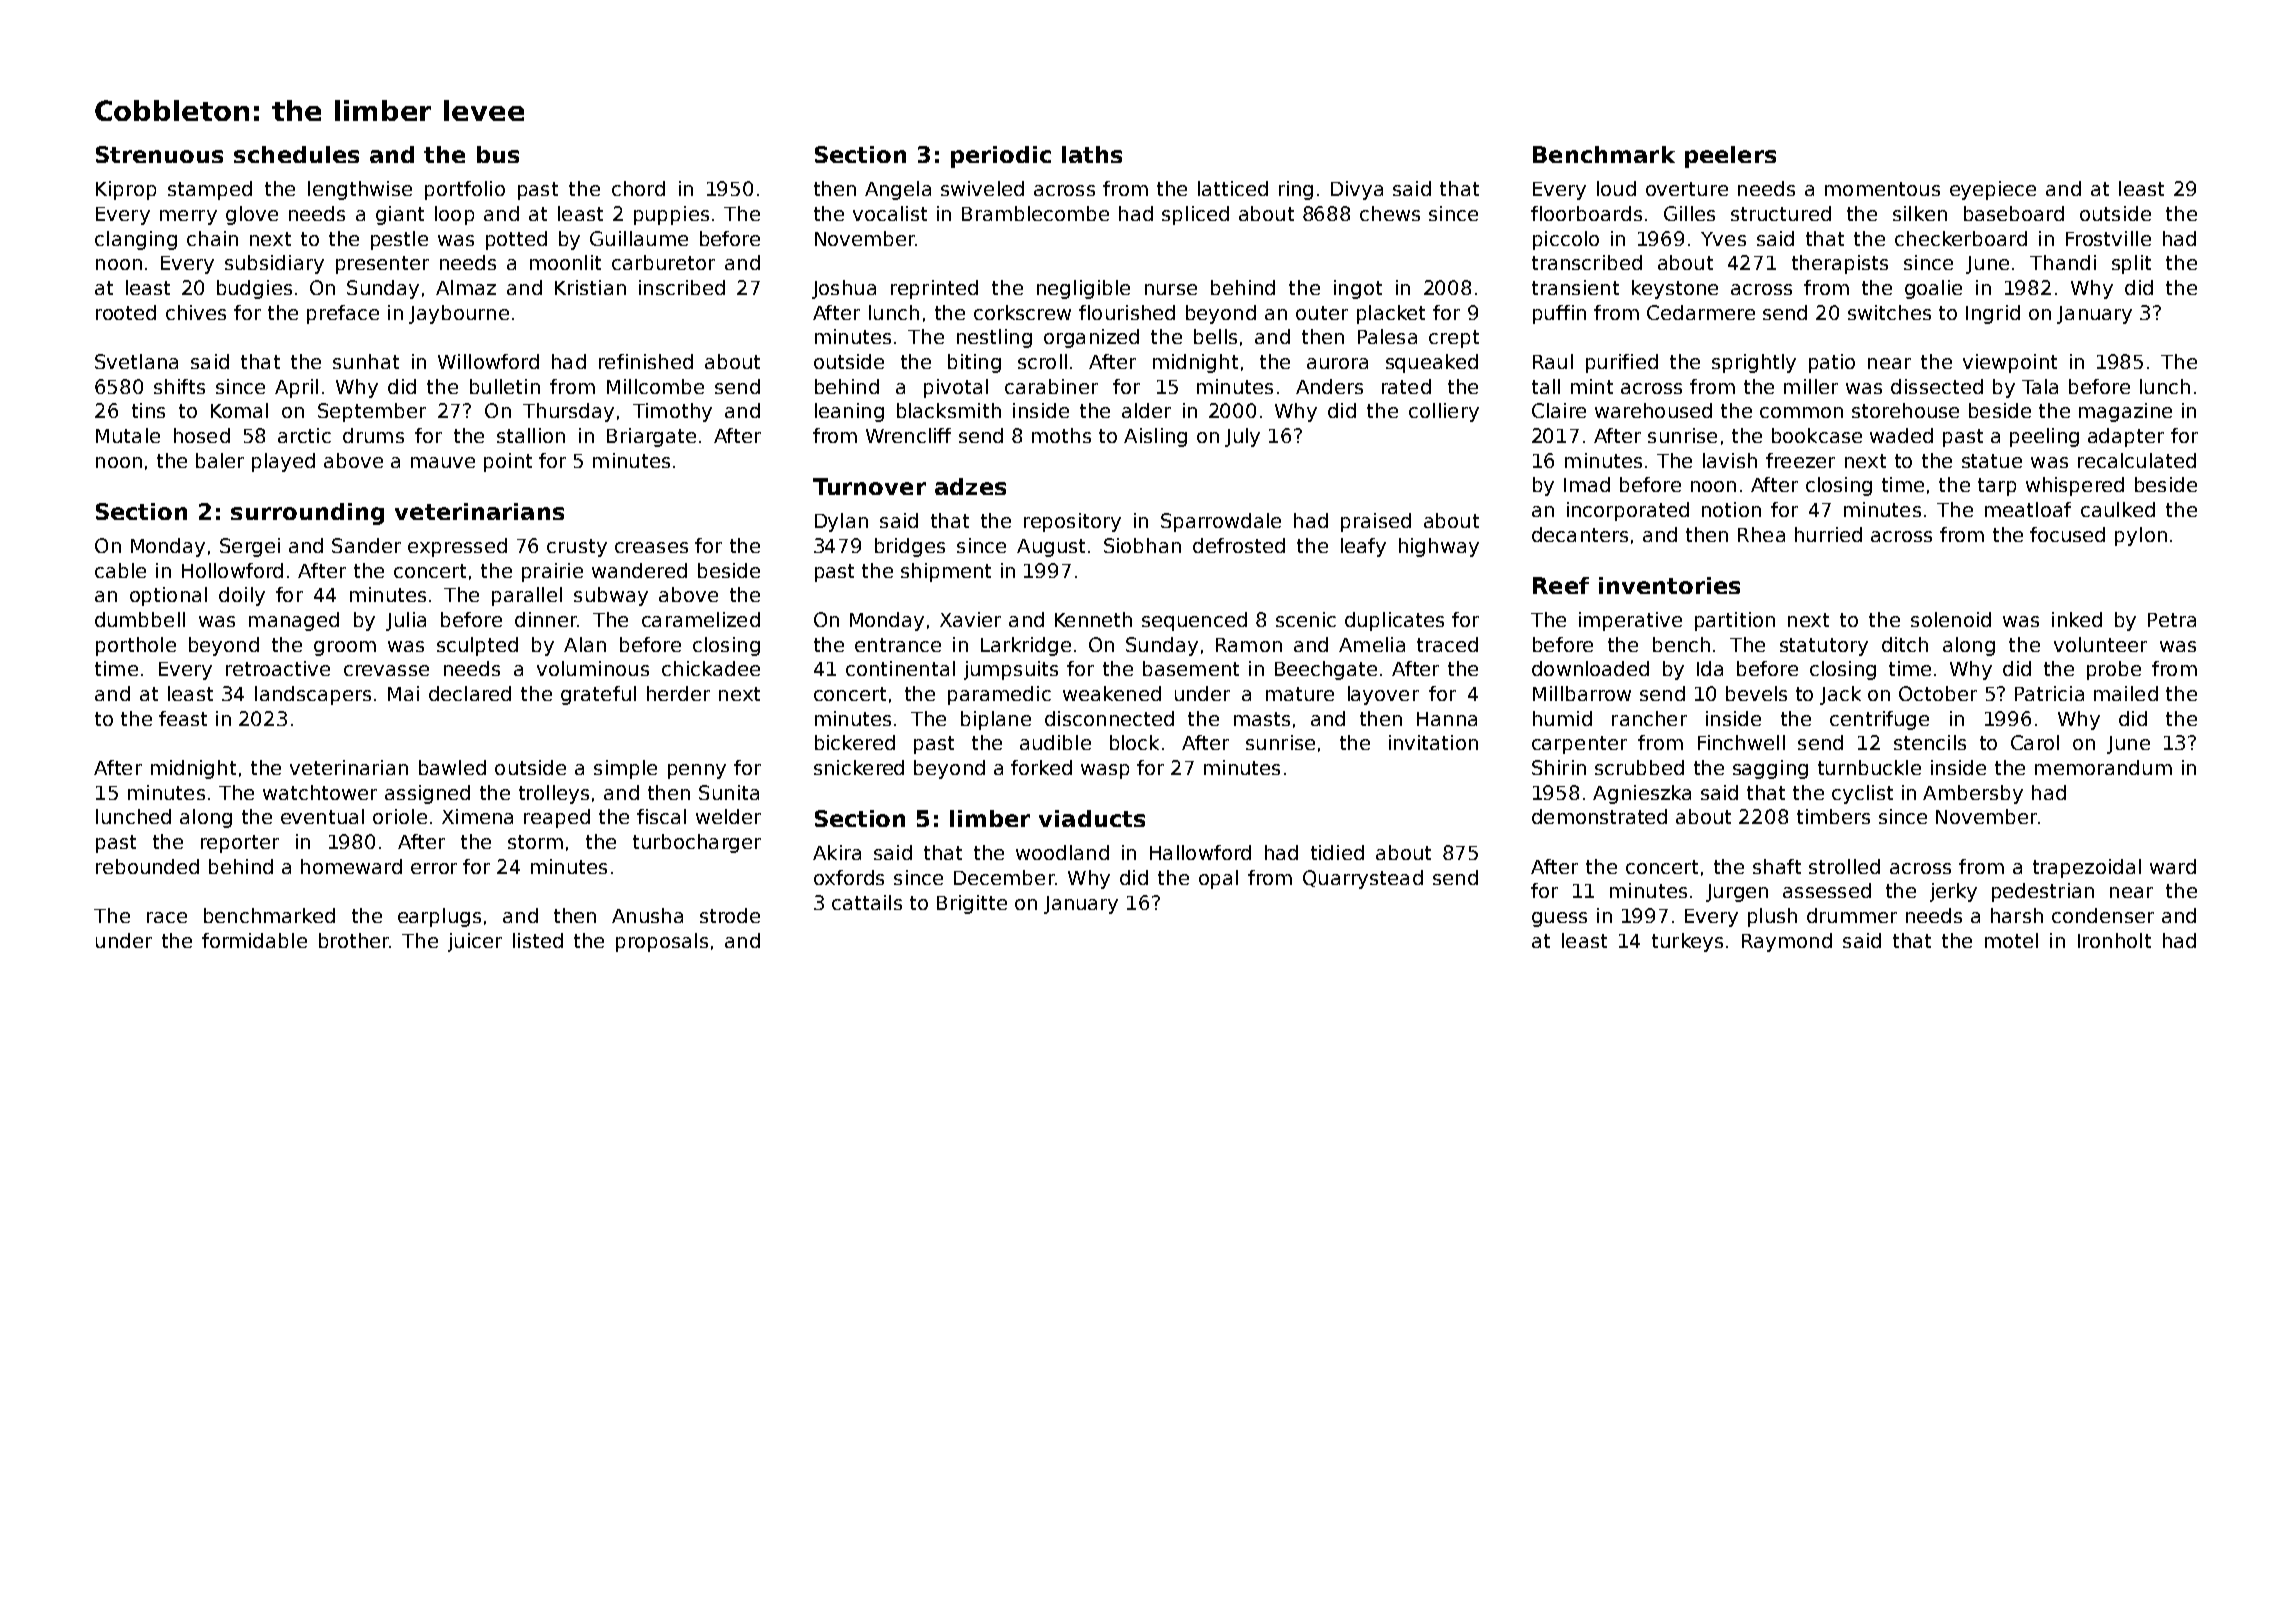  Describe the element at coordinates (1993, 314) in the screenshot. I see `Ingrid` at that location.
